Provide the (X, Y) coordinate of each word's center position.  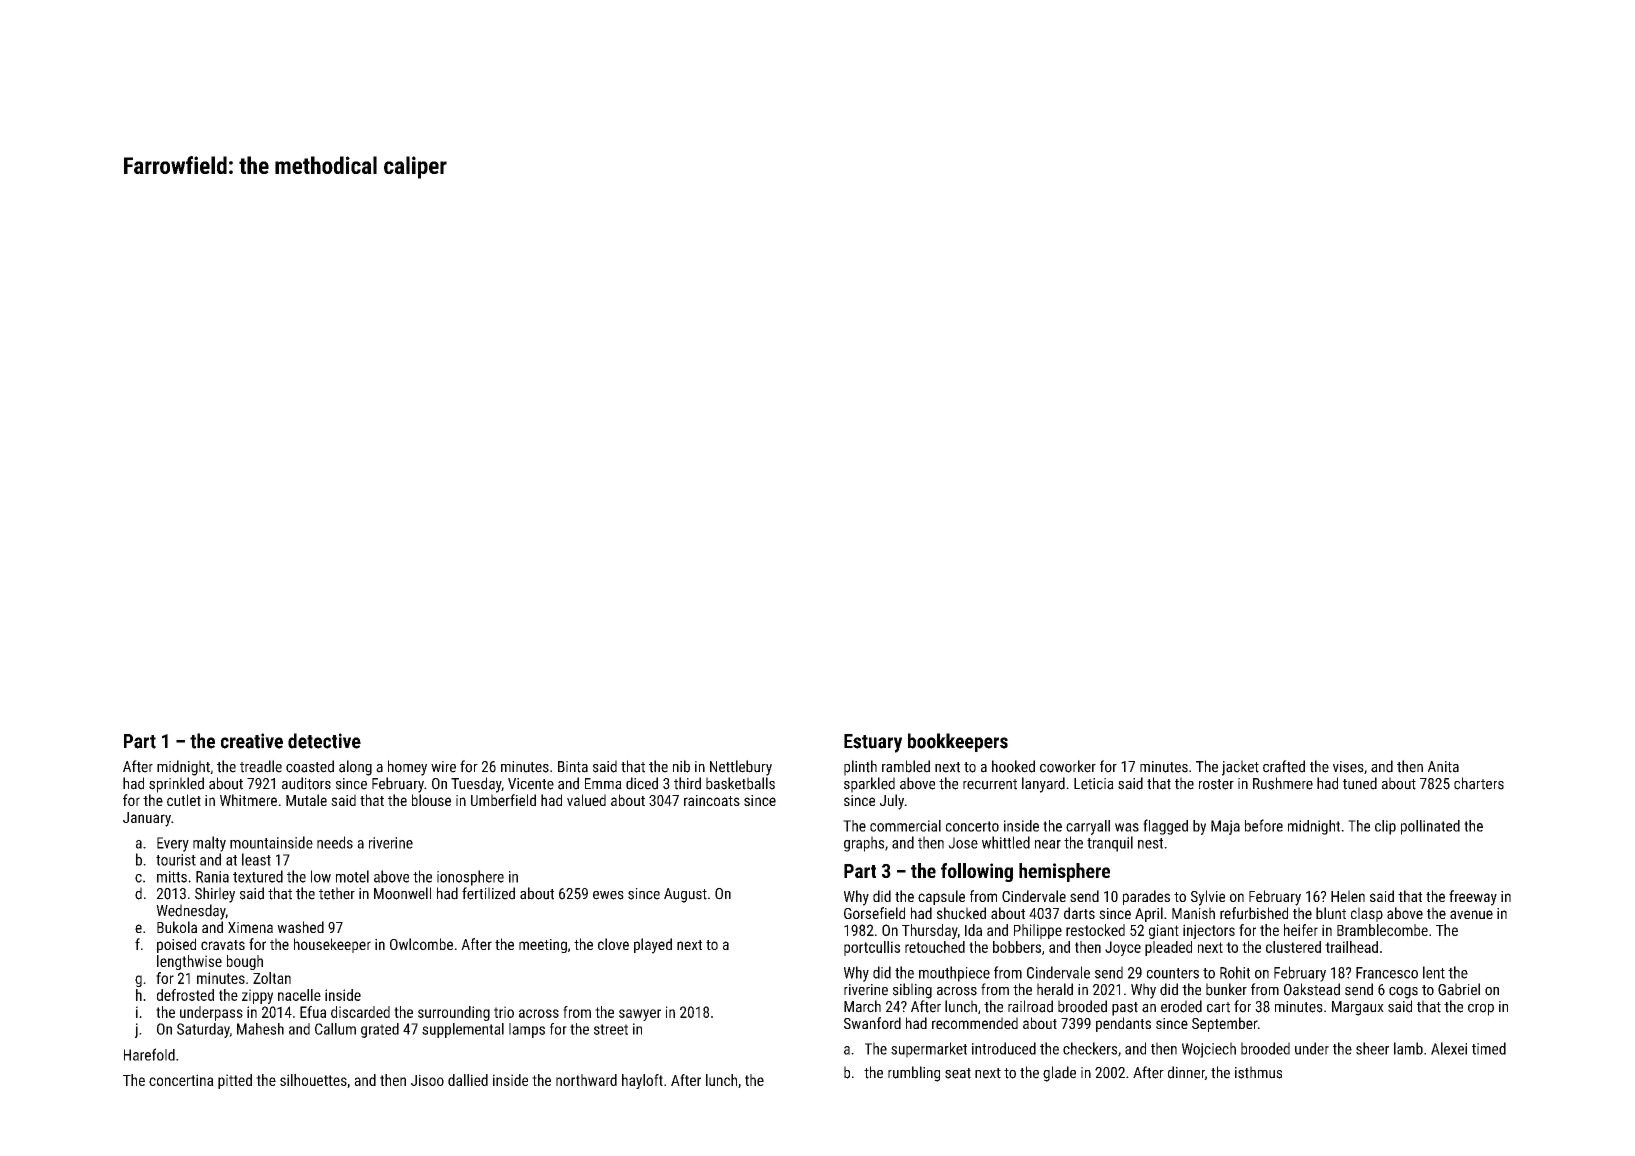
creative (252, 741)
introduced (1004, 1048)
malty (209, 844)
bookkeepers (958, 742)
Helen (1348, 896)
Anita (1443, 767)
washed (300, 927)
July (892, 802)
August (685, 895)
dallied (468, 1080)
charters (1479, 783)
